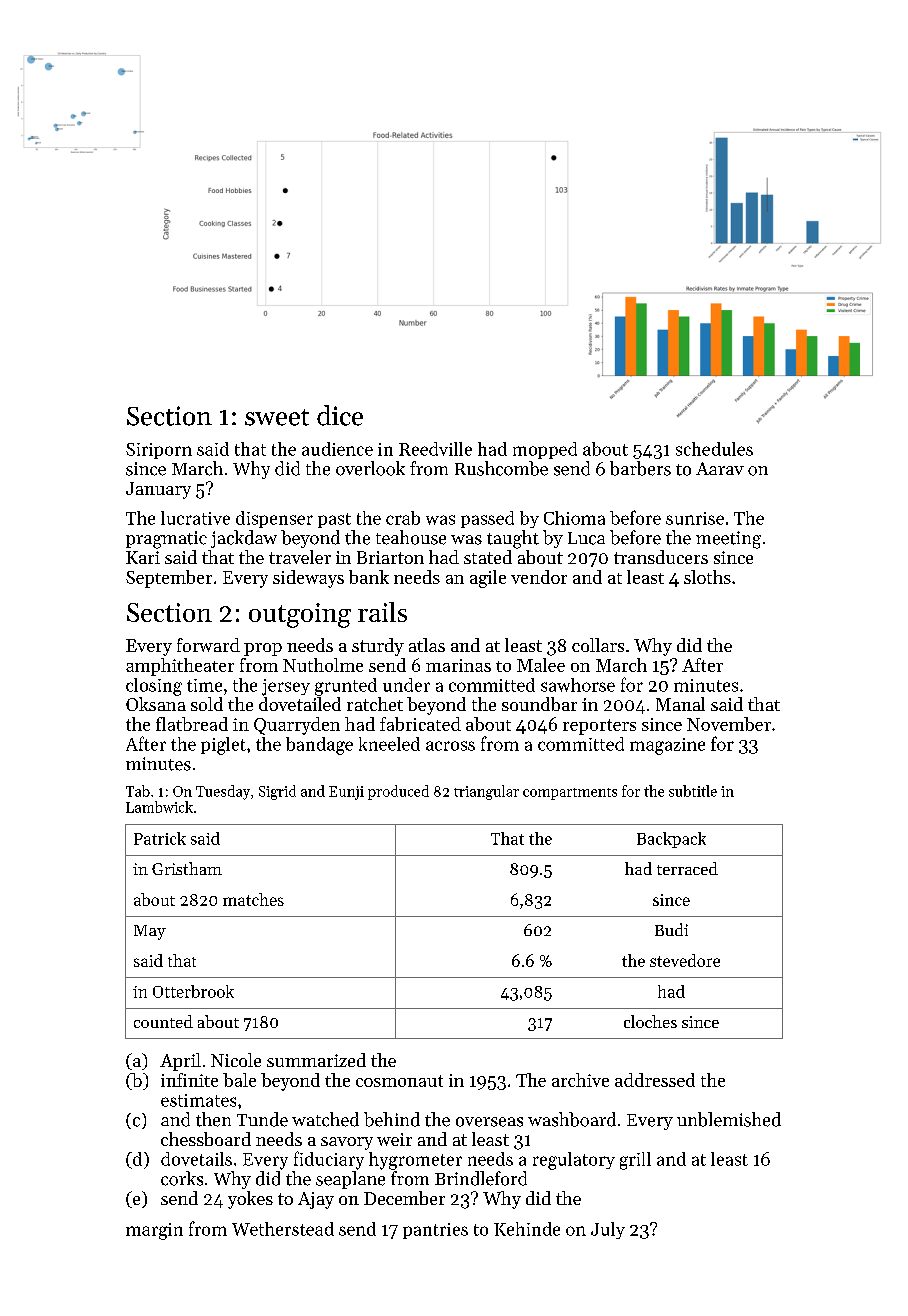  I want to click on magazine, so click(667, 746).
